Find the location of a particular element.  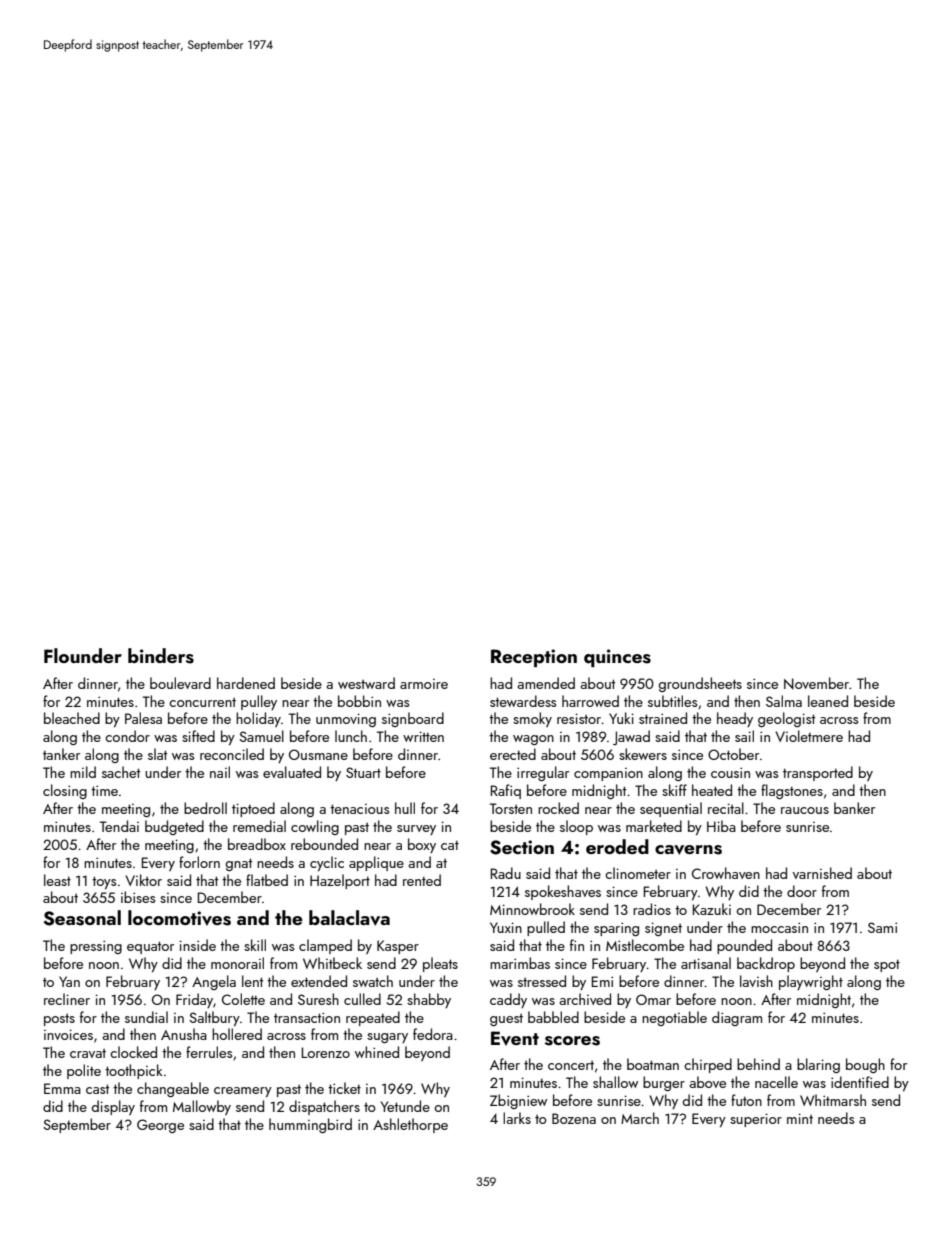

futon is located at coordinates (746, 1100).
